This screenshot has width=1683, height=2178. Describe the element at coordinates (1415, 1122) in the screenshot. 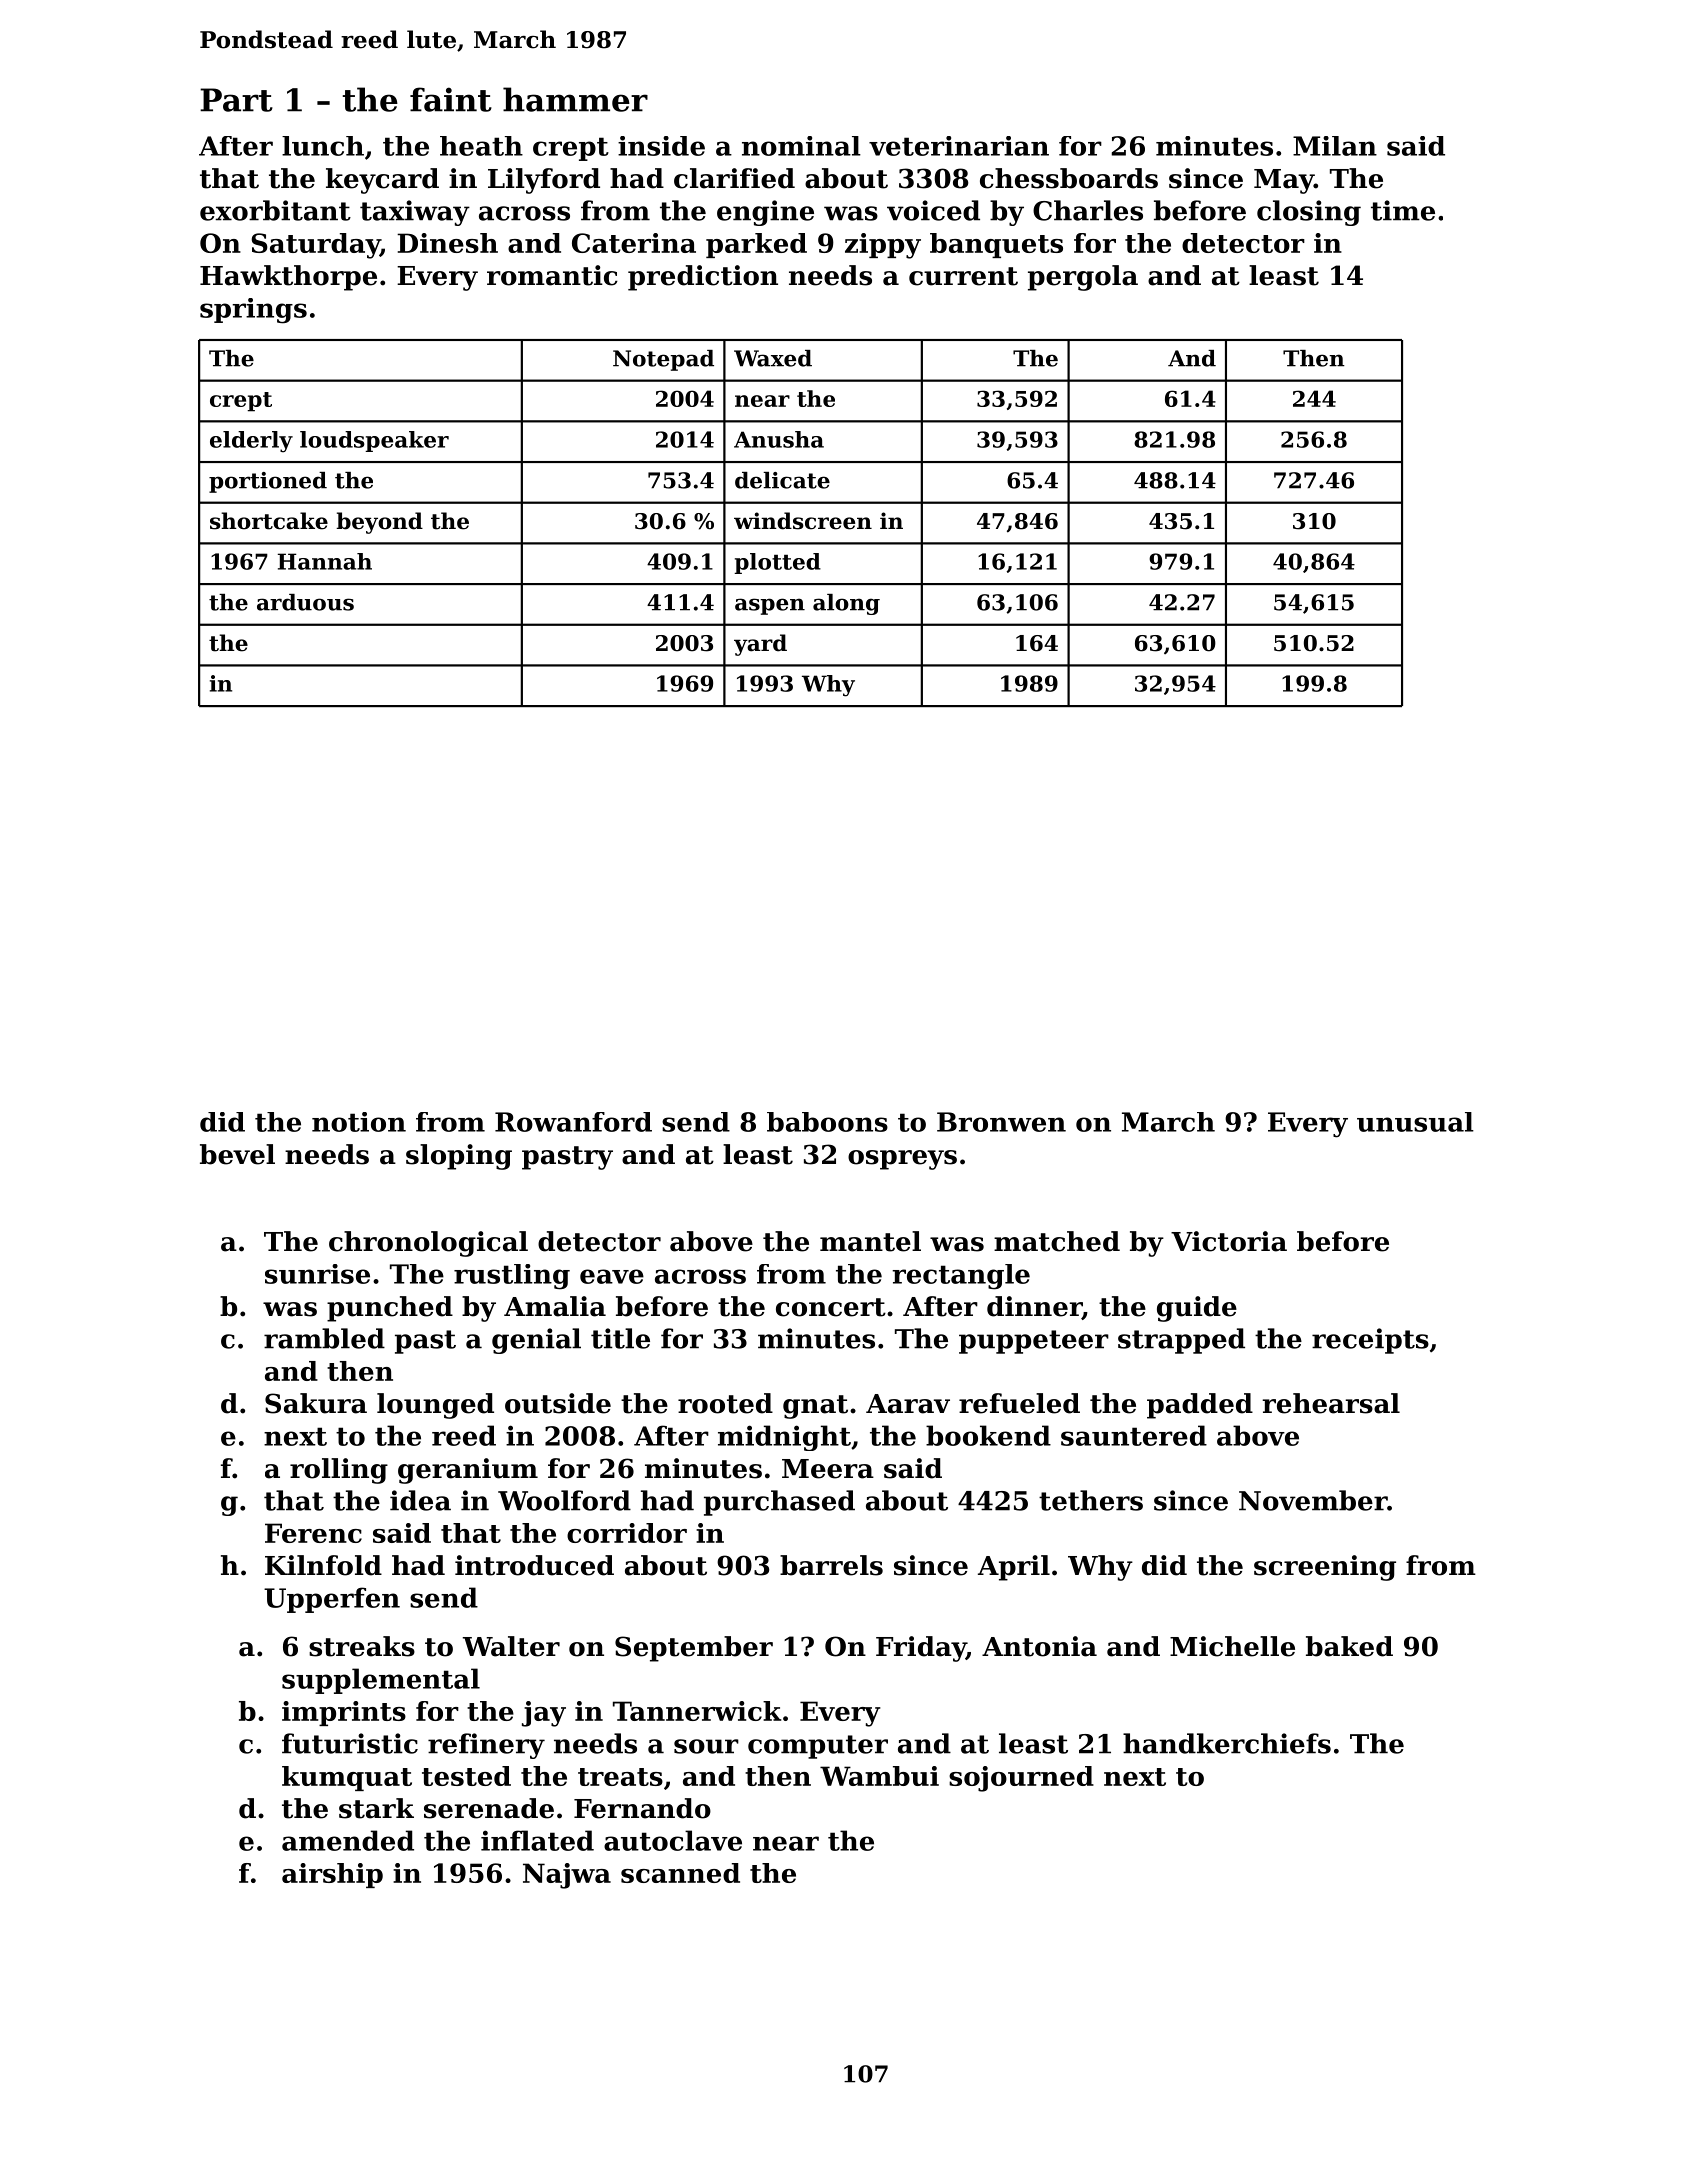

I see `unusual` at that location.
